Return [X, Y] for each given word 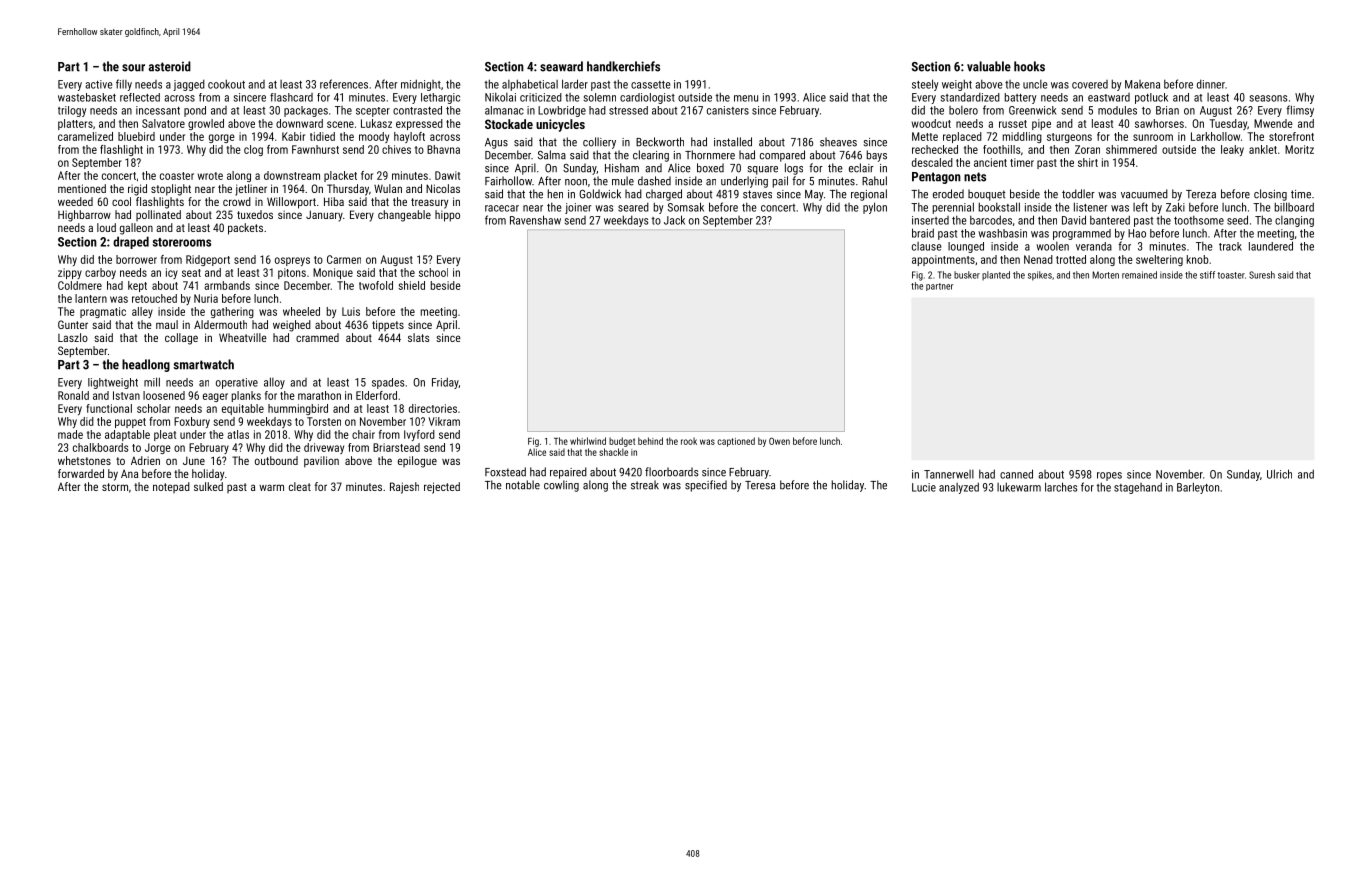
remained [1139, 275]
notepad [171, 487]
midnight [421, 85]
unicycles [560, 125]
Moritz [1299, 149]
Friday [445, 383]
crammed [317, 337]
